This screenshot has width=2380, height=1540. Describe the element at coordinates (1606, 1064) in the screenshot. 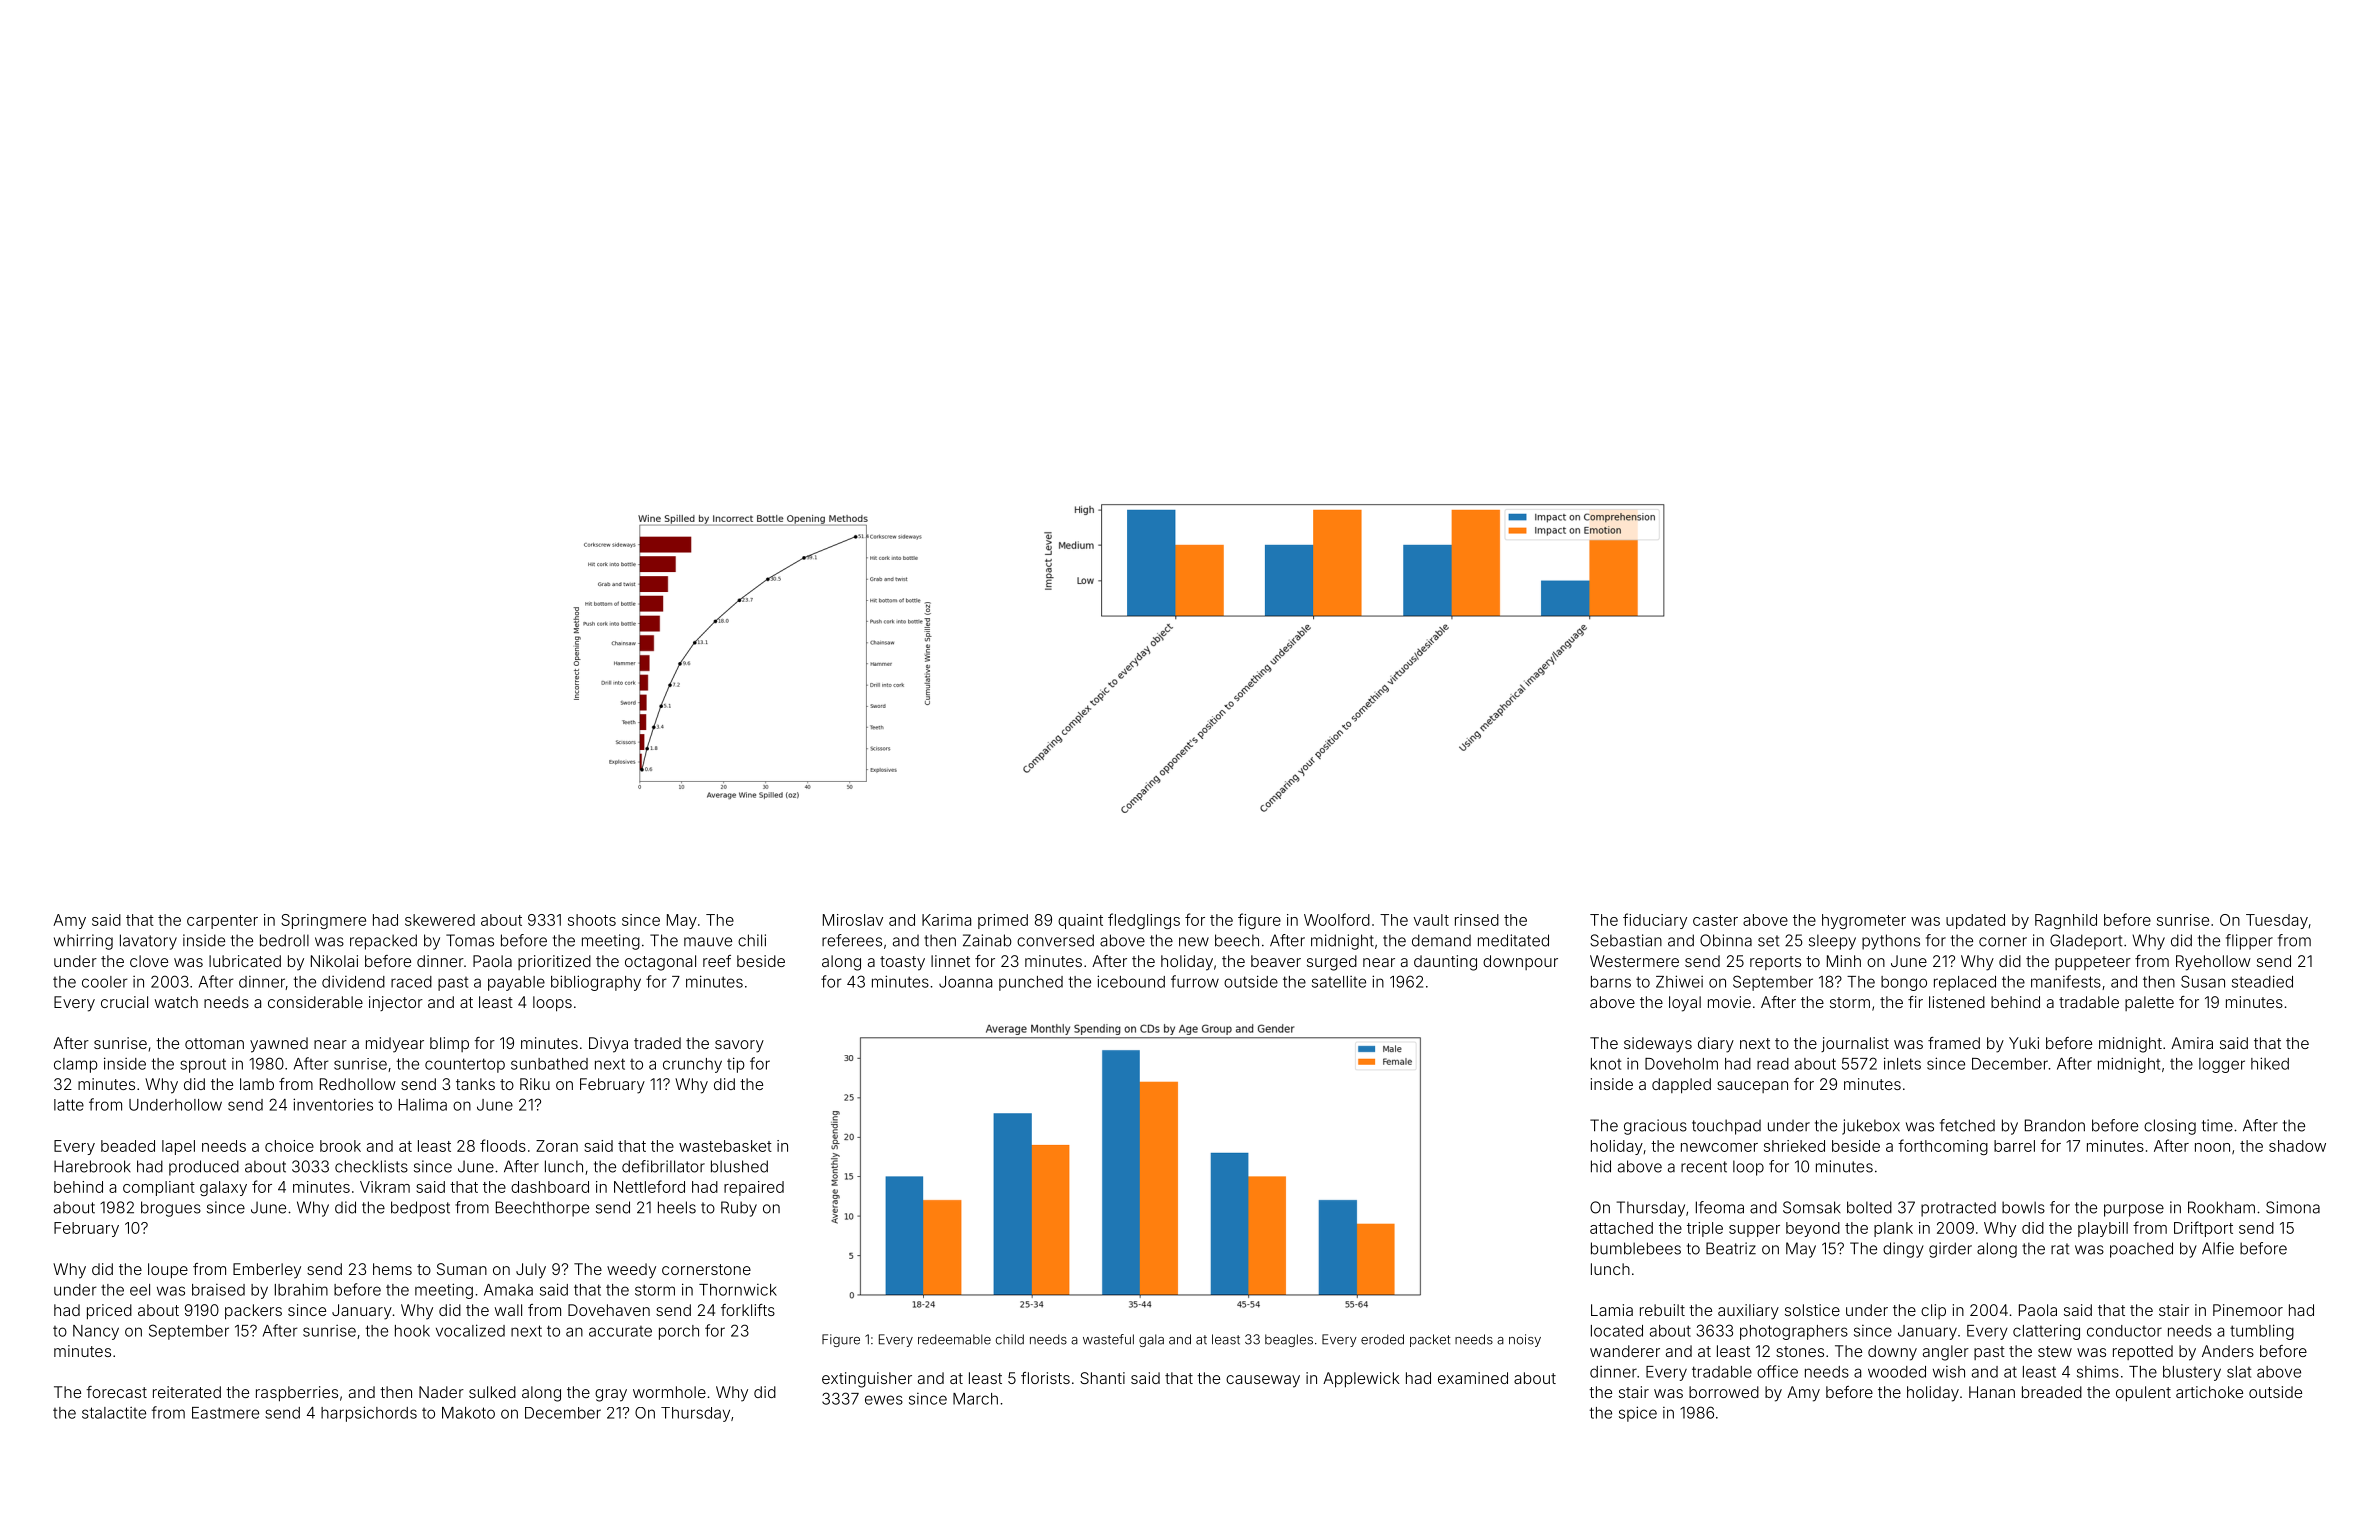

I see `knot` at that location.
